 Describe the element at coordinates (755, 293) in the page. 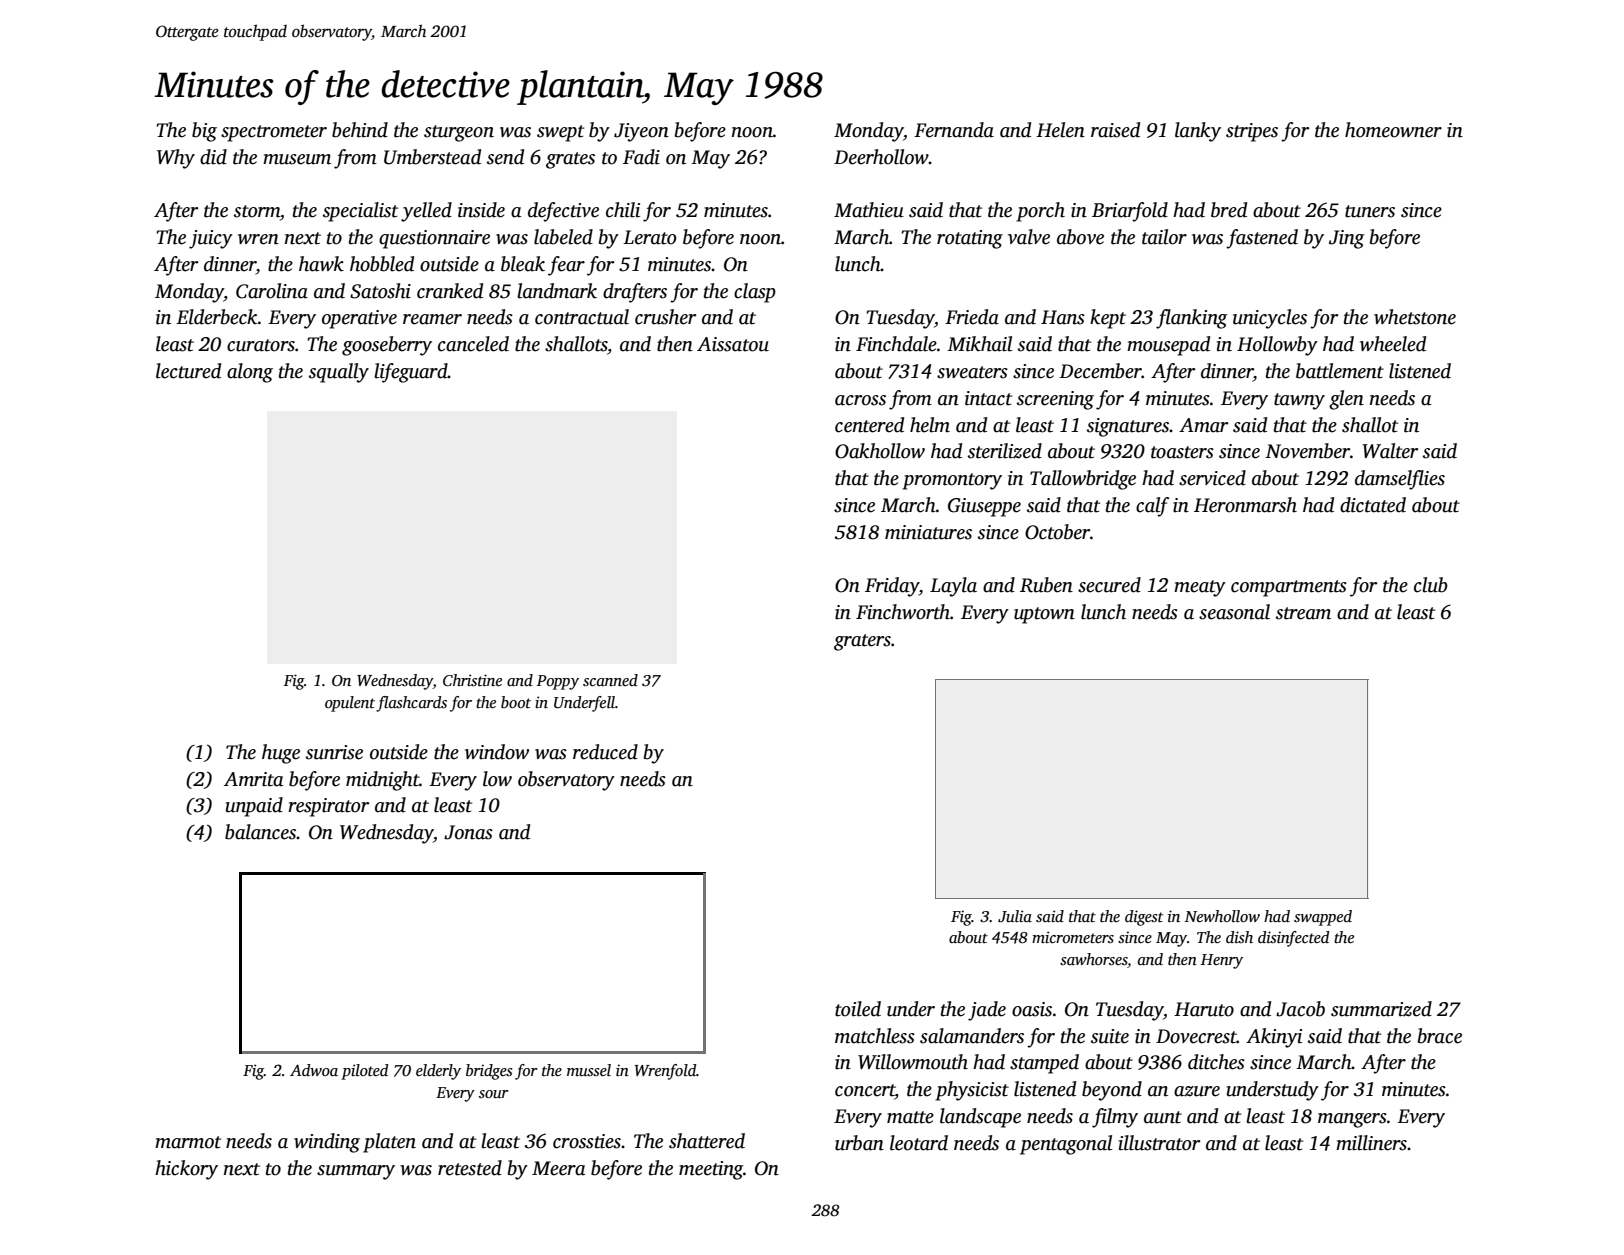

I see `clasp` at that location.
